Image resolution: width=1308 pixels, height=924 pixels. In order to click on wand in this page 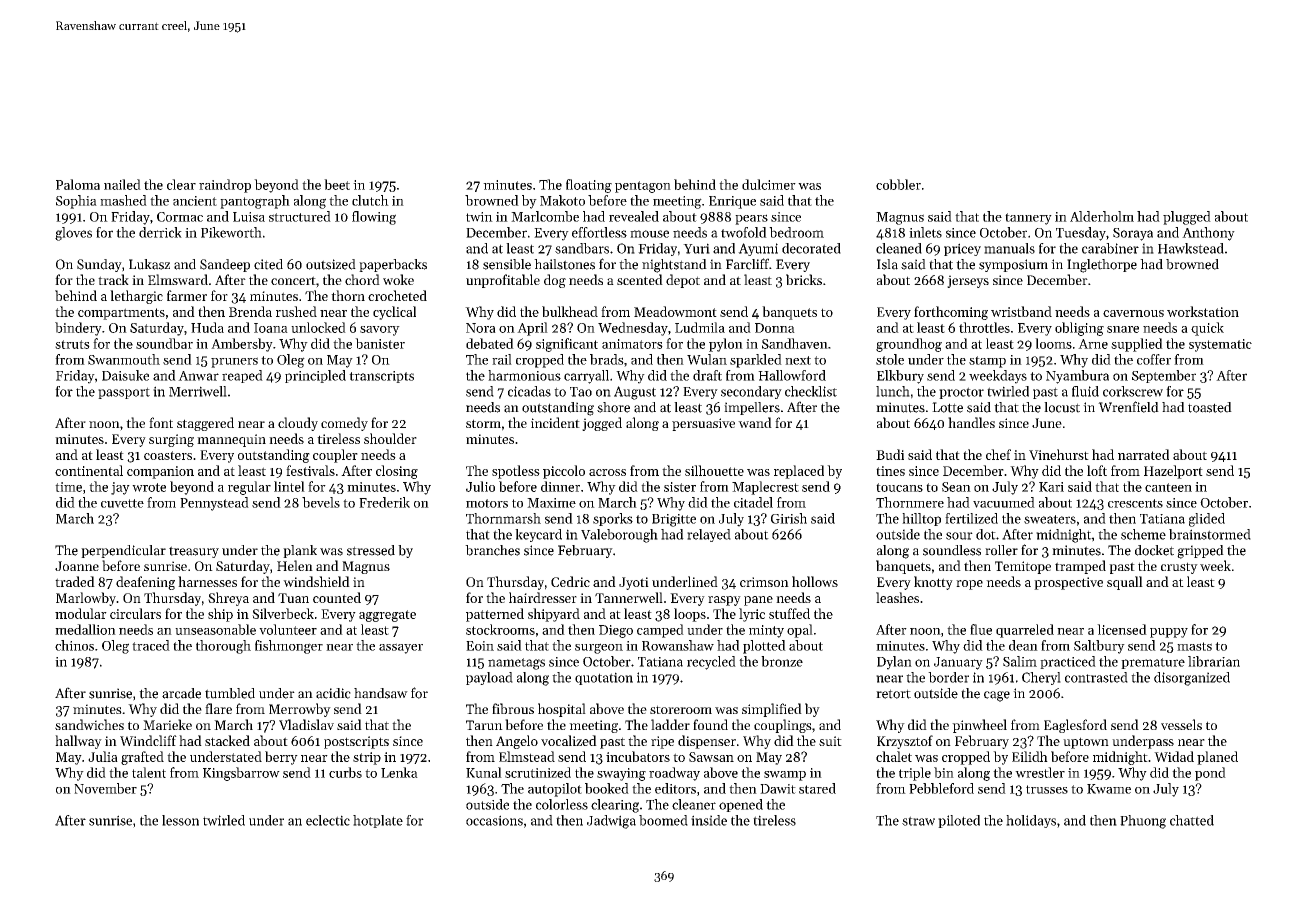, I will do `click(755, 422)`.
